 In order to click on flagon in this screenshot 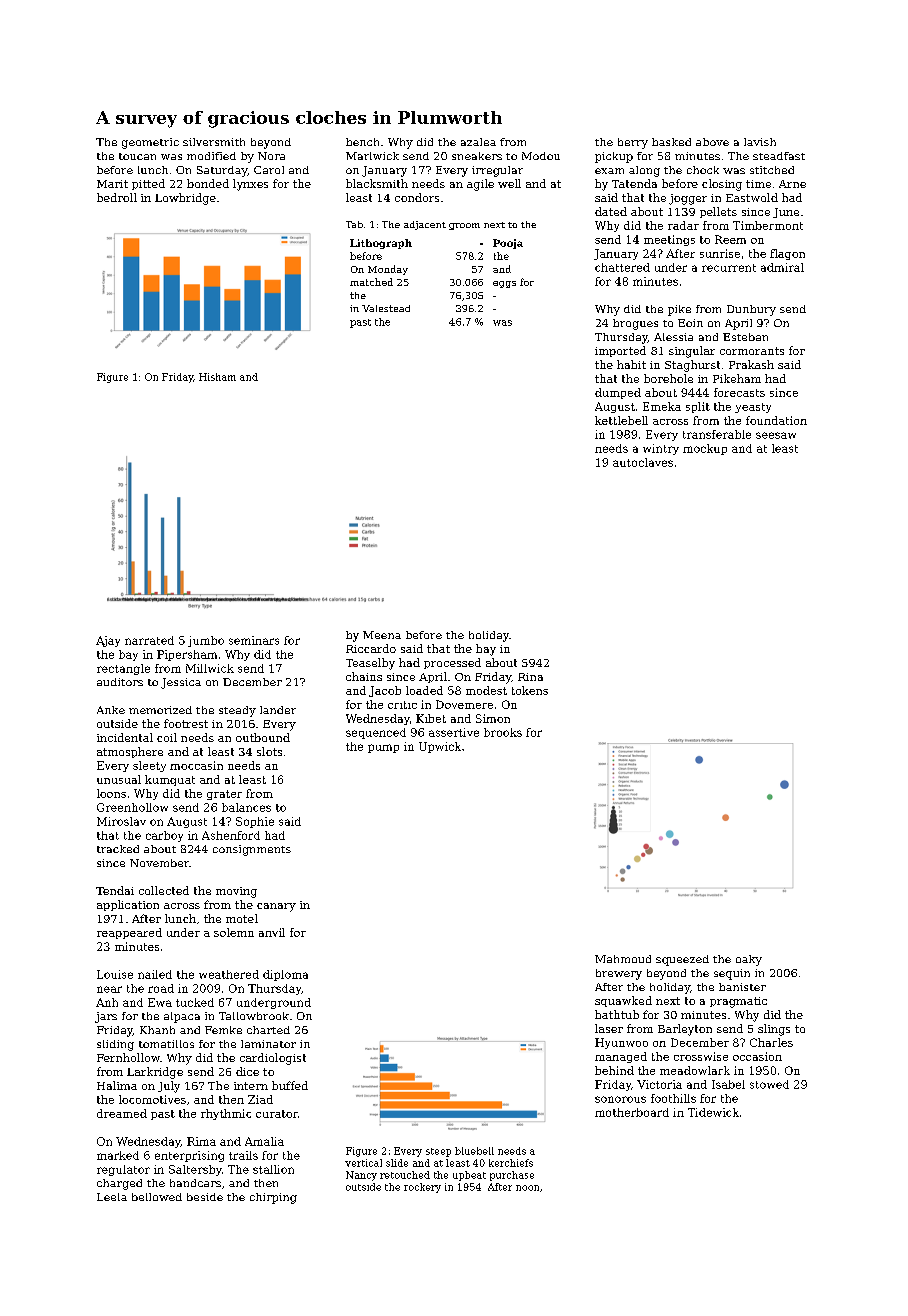, I will do `click(787, 254)`.
